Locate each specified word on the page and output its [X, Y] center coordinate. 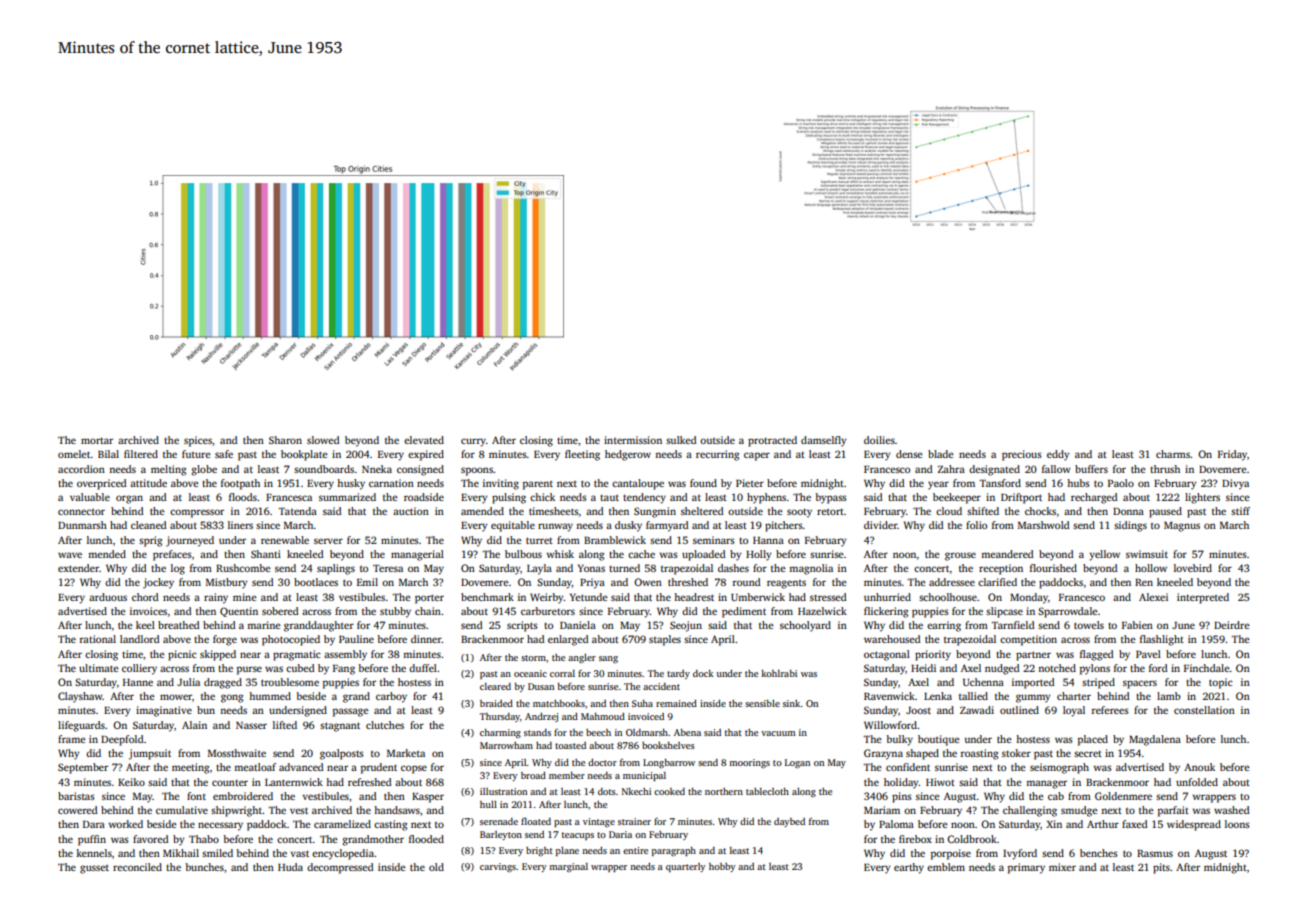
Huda [290, 867]
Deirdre [1232, 625]
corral [562, 673]
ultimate [99, 668]
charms [1173, 454]
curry [473, 442]
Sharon [285, 440]
